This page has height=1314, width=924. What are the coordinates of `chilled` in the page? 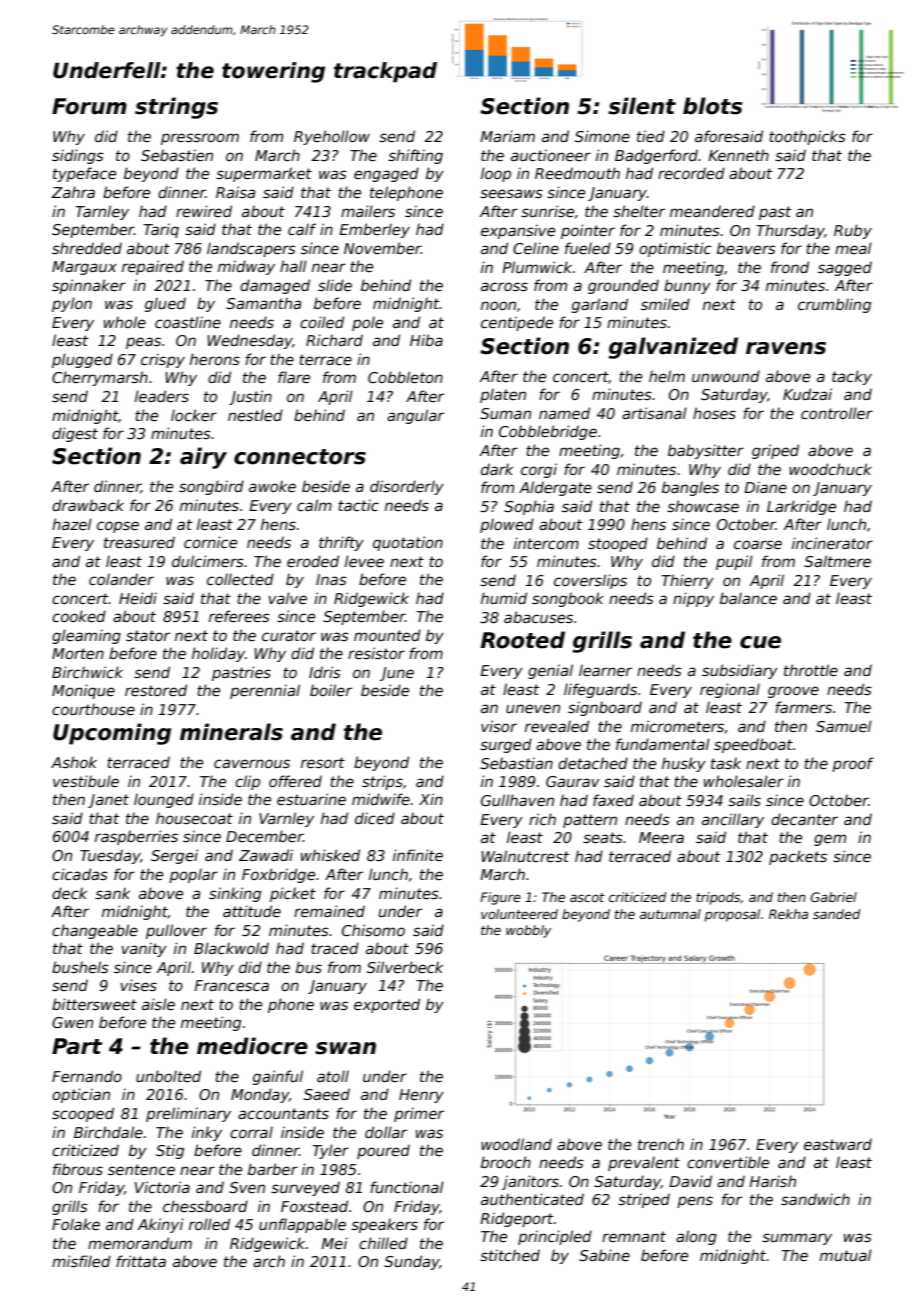 It's located at (383, 1243).
